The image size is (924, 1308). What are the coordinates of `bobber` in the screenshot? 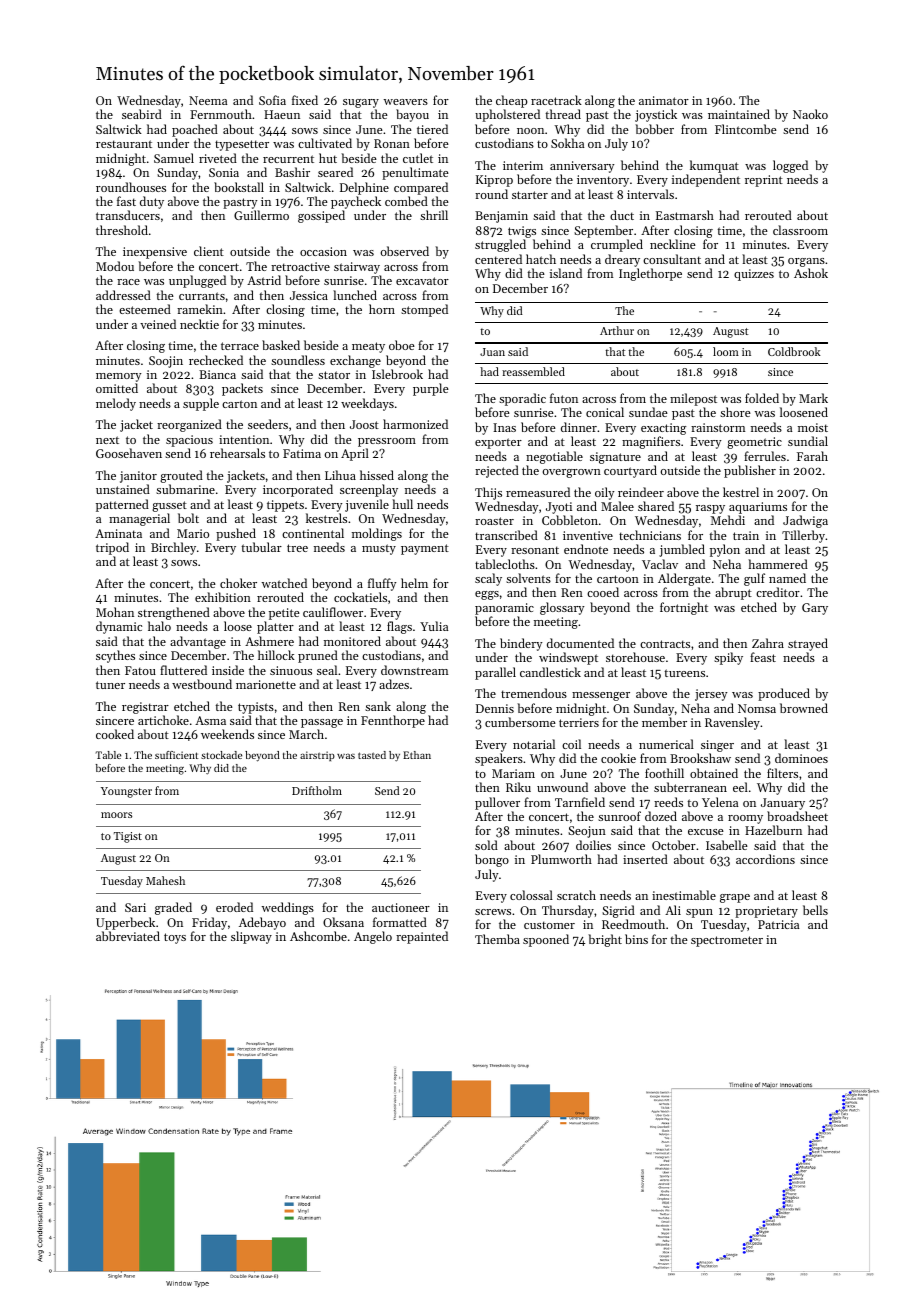 It's located at (654, 129).
